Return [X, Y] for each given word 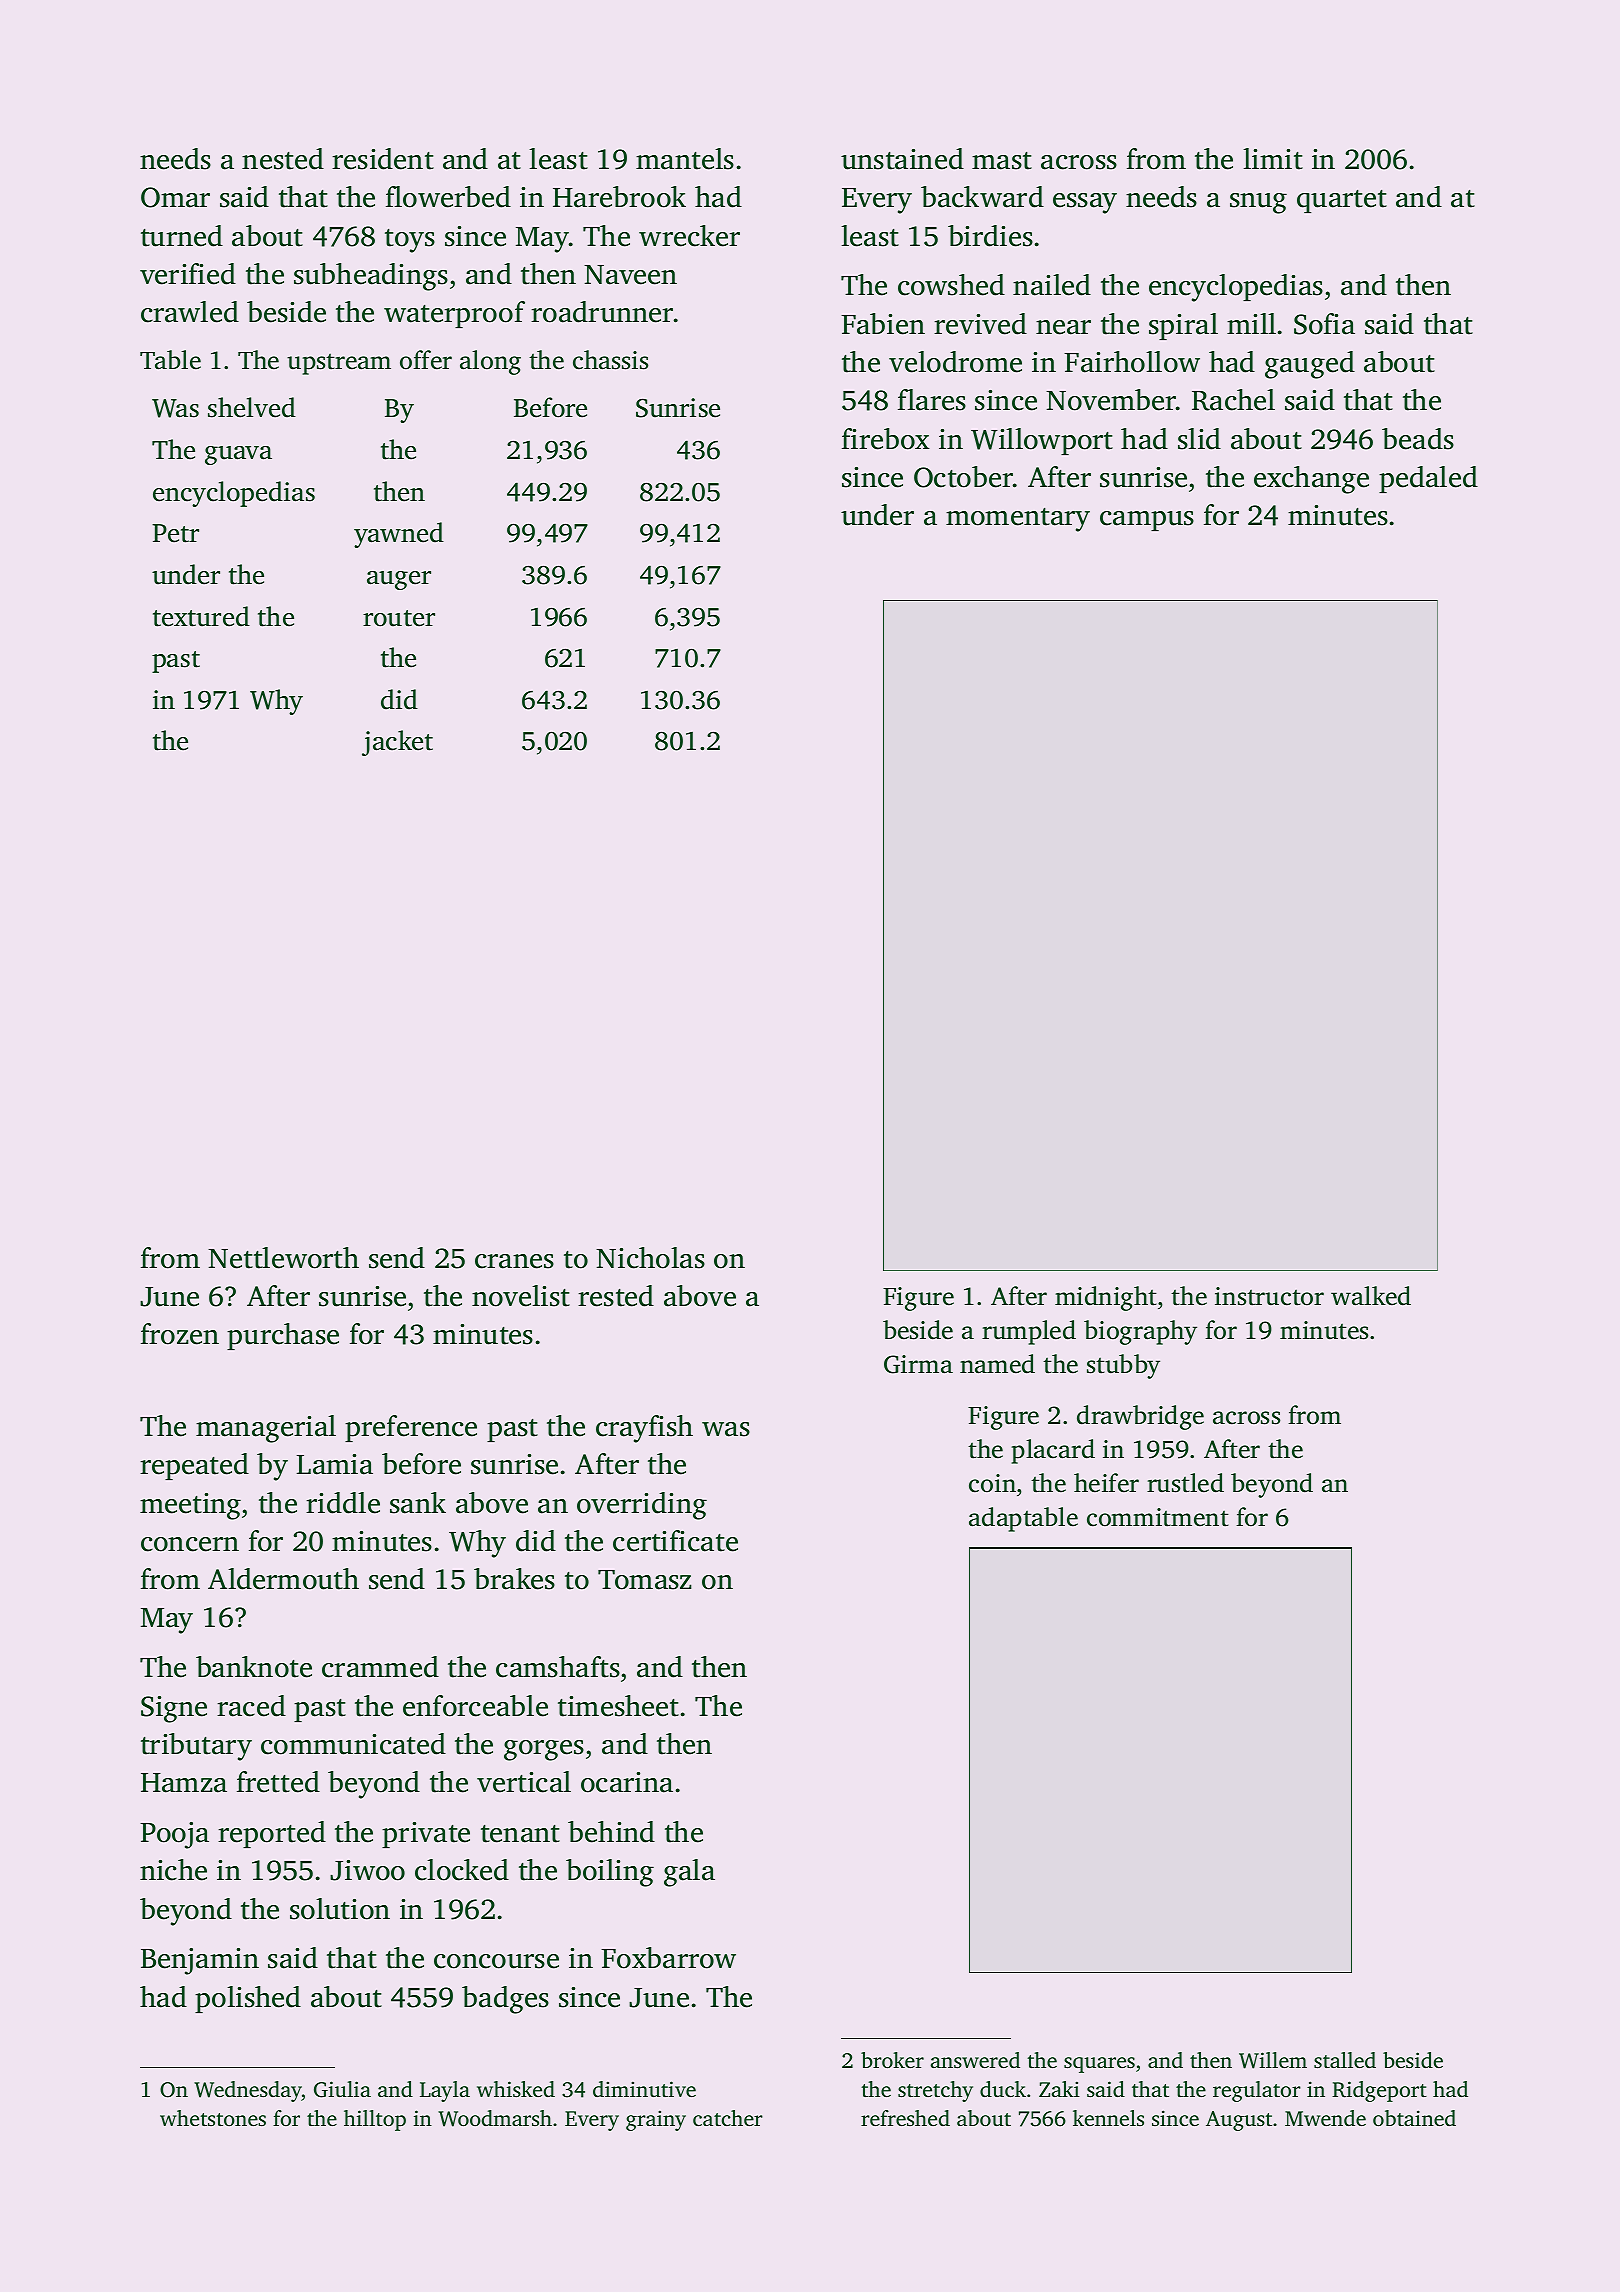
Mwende [1325, 2118]
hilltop [375, 2120]
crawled [190, 312]
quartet [1342, 201]
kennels [1108, 2118]
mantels [685, 159]
